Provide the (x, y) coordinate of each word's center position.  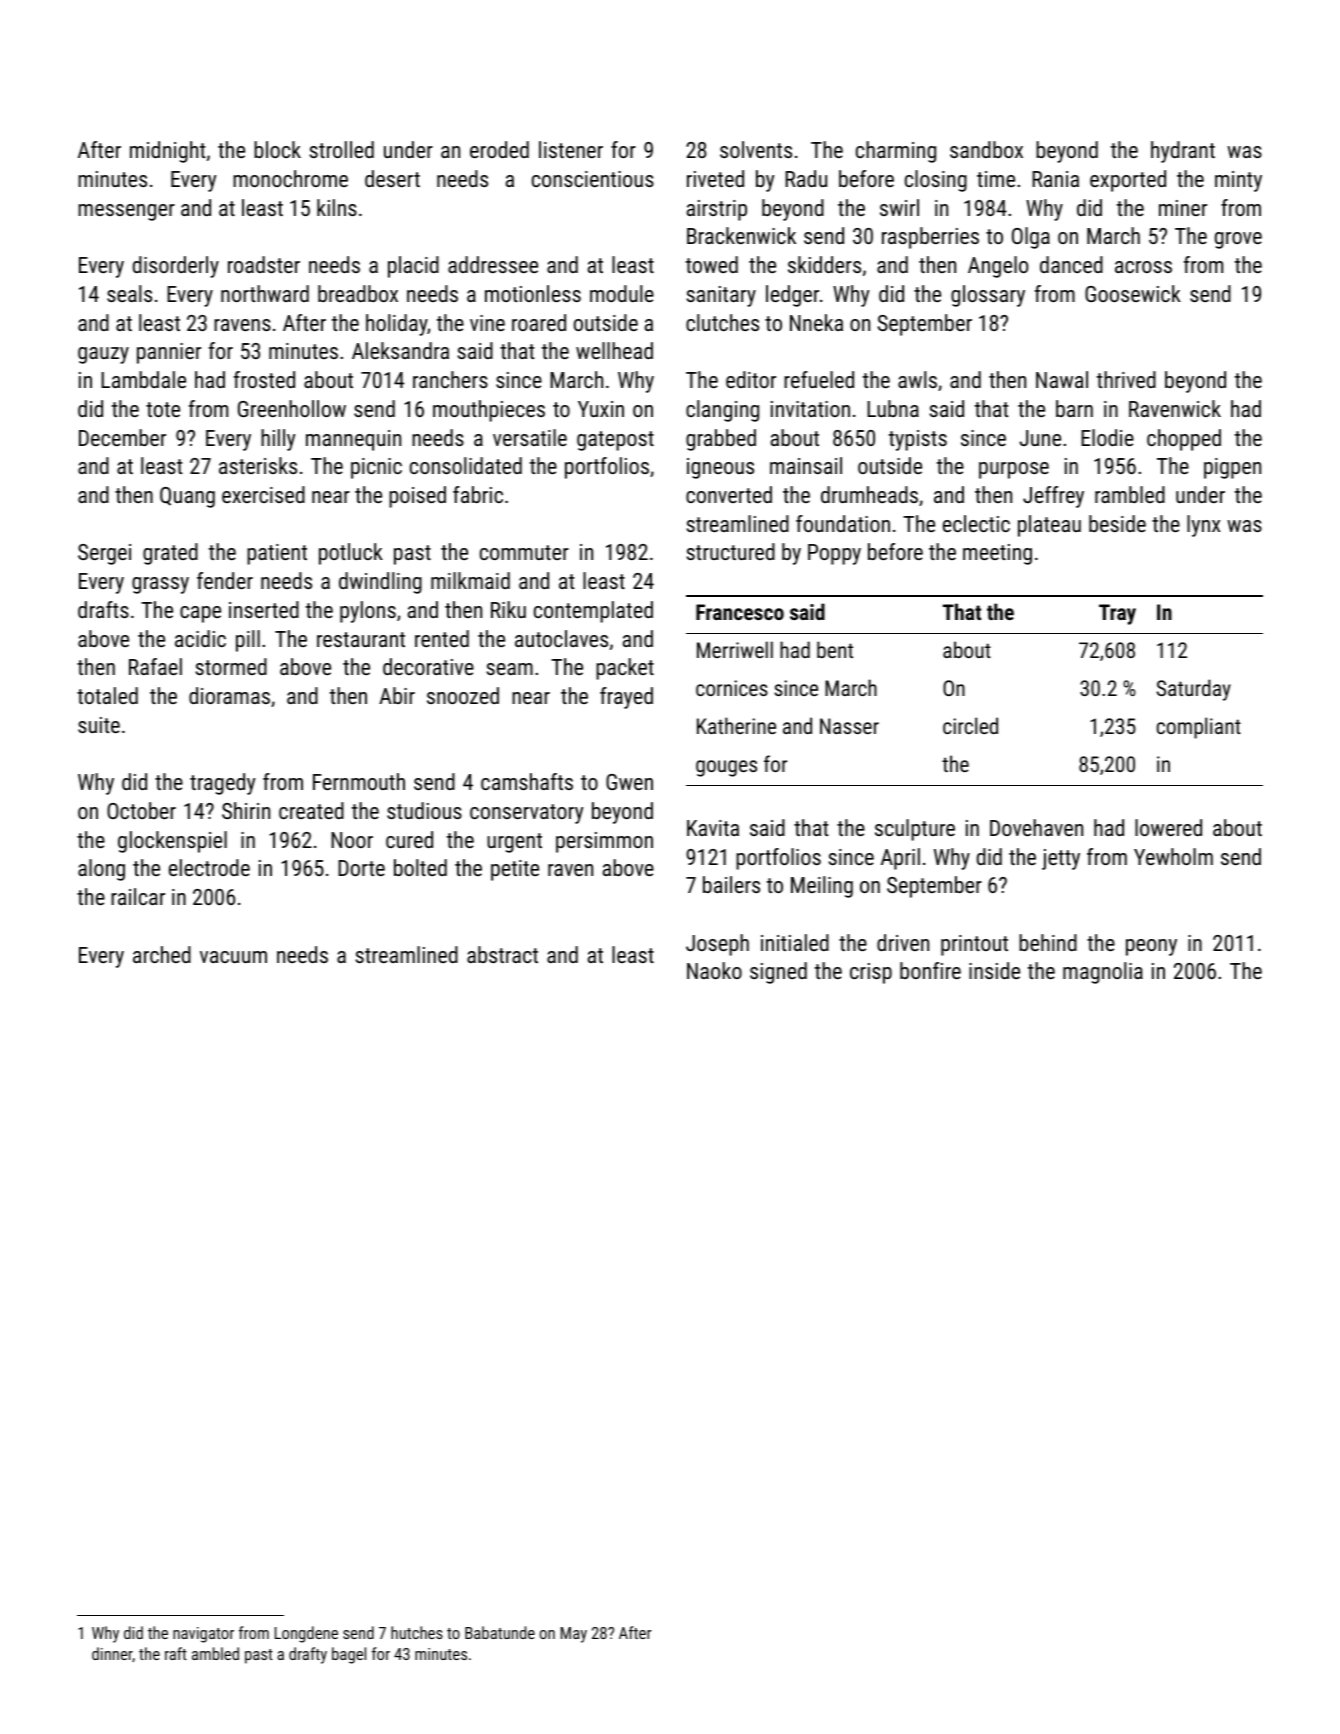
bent (835, 649)
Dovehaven (1036, 827)
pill (248, 641)
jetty (1061, 859)
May (574, 1635)
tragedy (222, 784)
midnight (168, 152)
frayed (626, 698)
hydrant (1183, 152)
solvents (756, 149)
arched (162, 954)
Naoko (714, 970)
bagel (349, 1655)
